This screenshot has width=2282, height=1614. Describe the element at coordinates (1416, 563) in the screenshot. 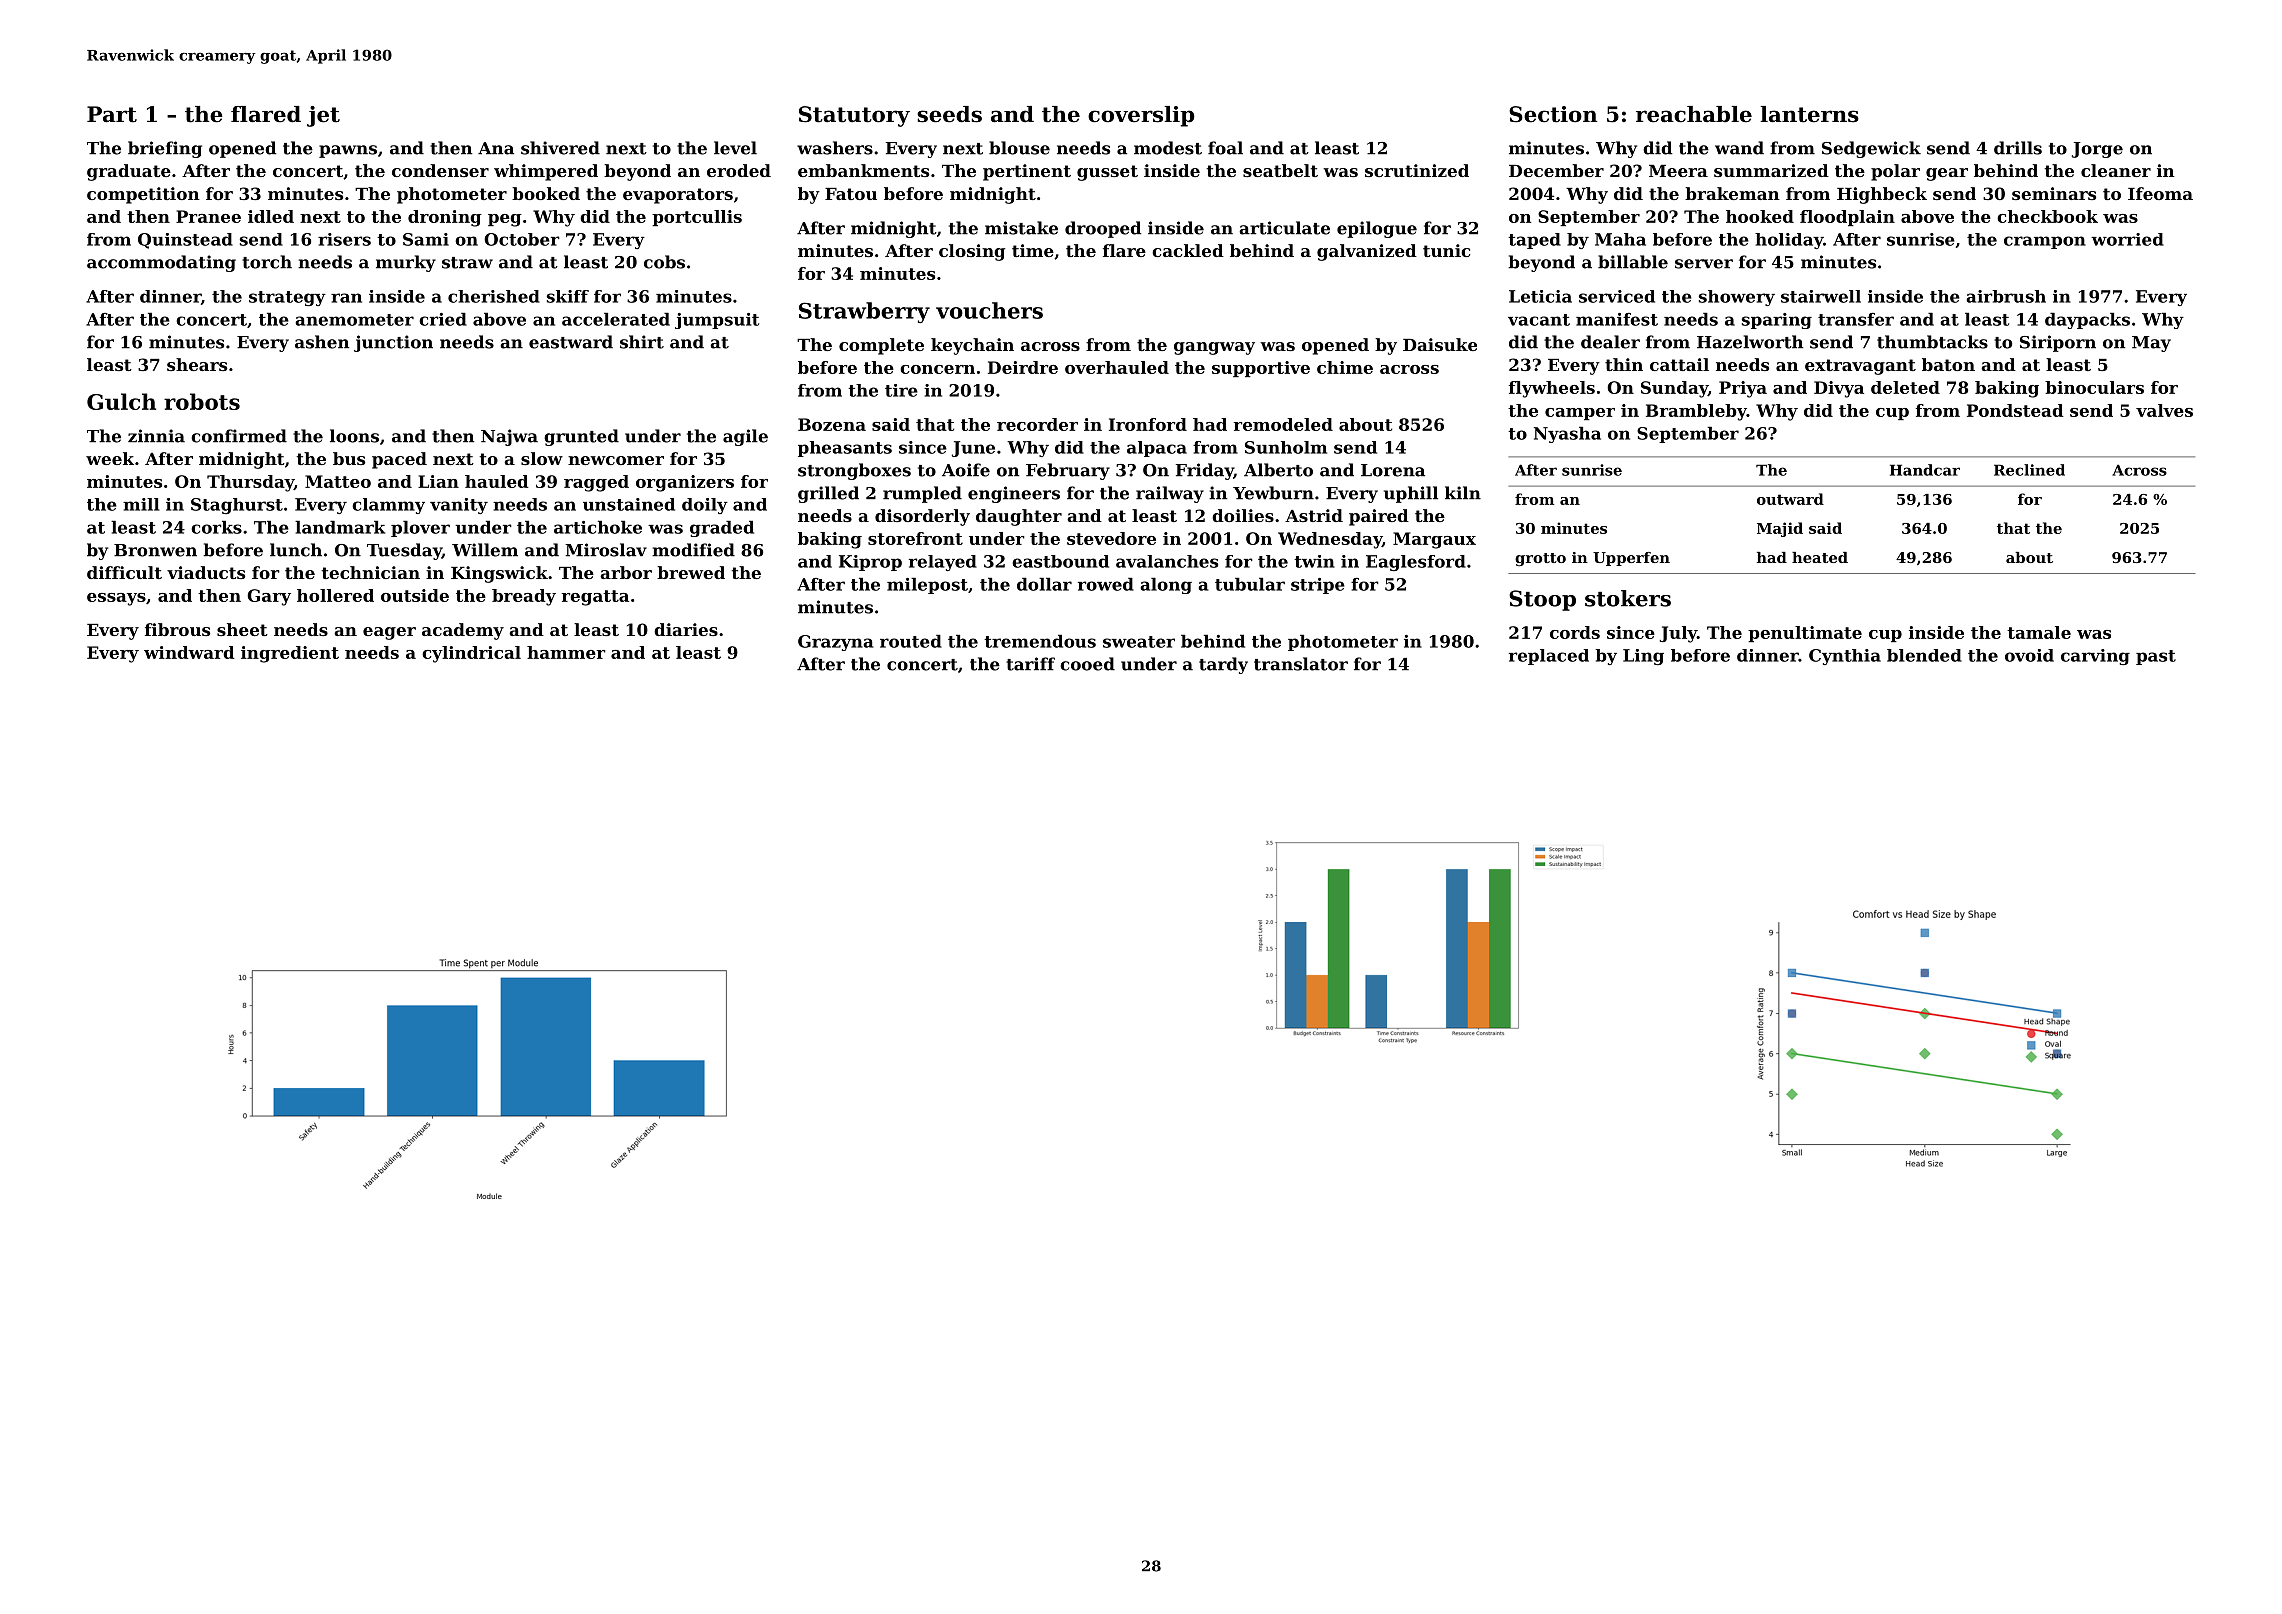

I see `Eaglesford` at that location.
